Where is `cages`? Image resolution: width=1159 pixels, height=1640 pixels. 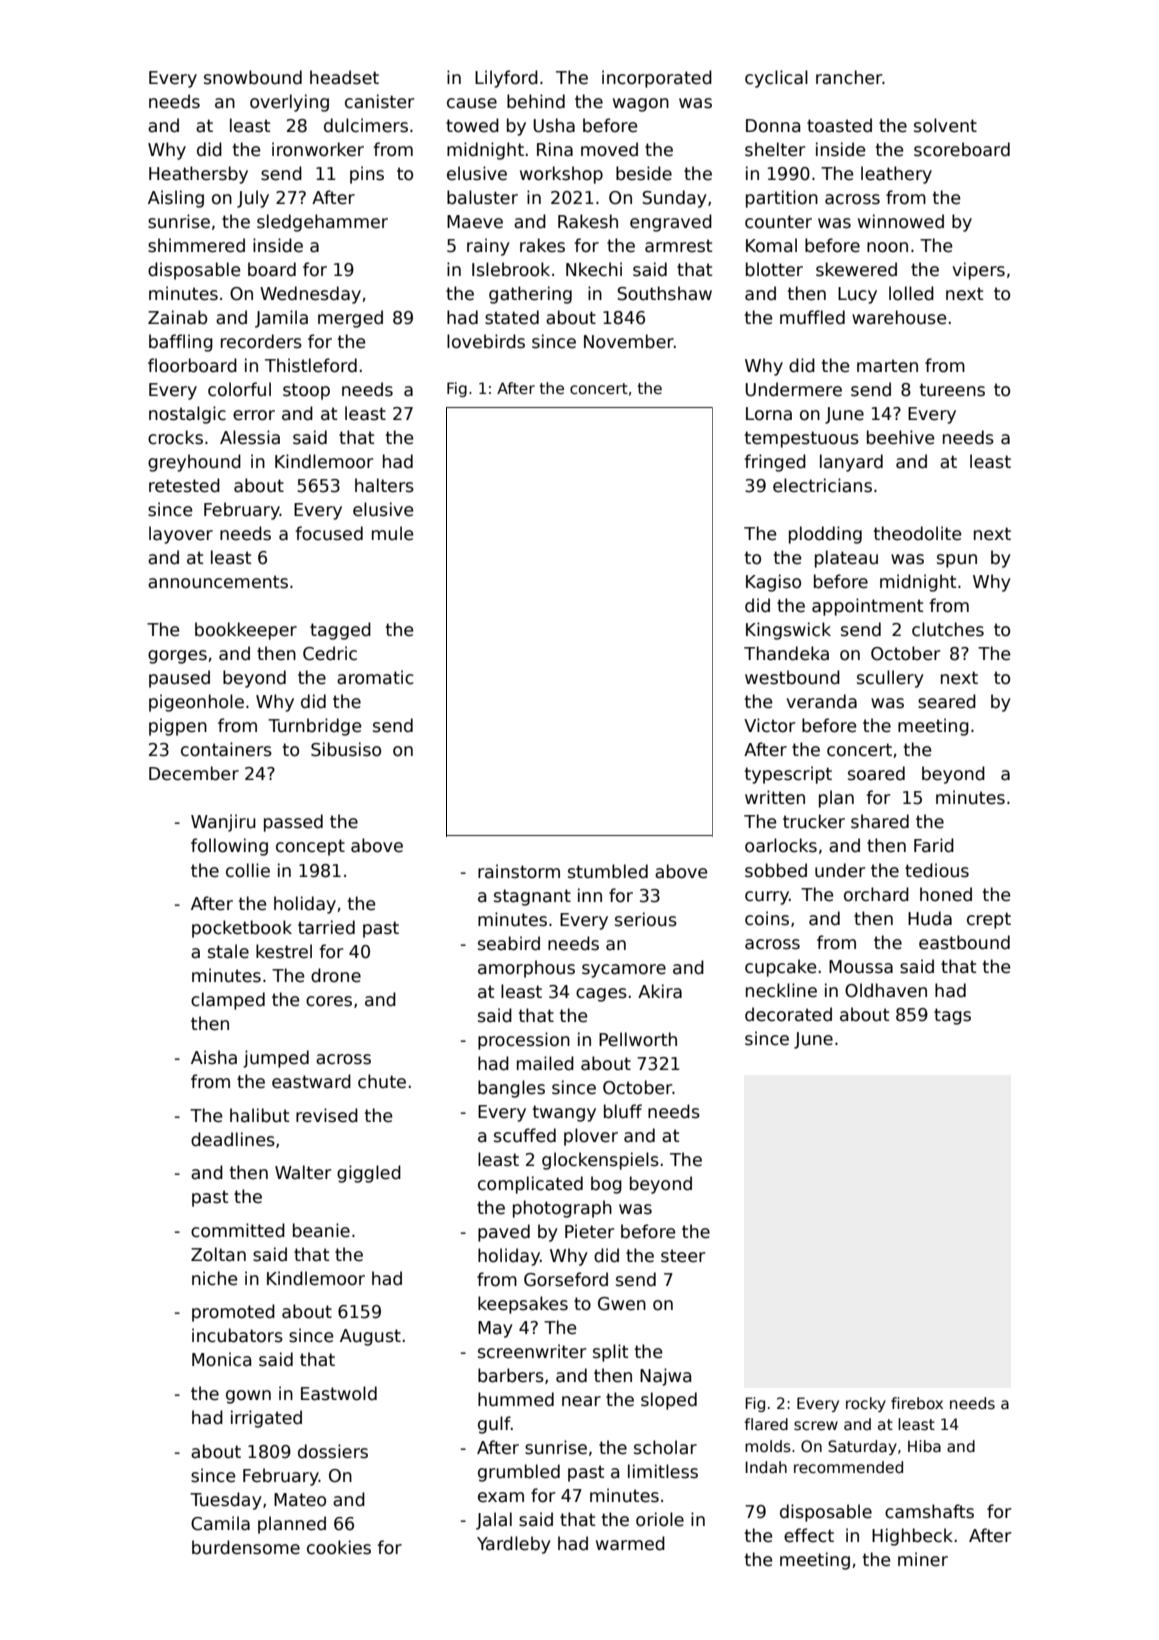
cages is located at coordinates (601, 995).
